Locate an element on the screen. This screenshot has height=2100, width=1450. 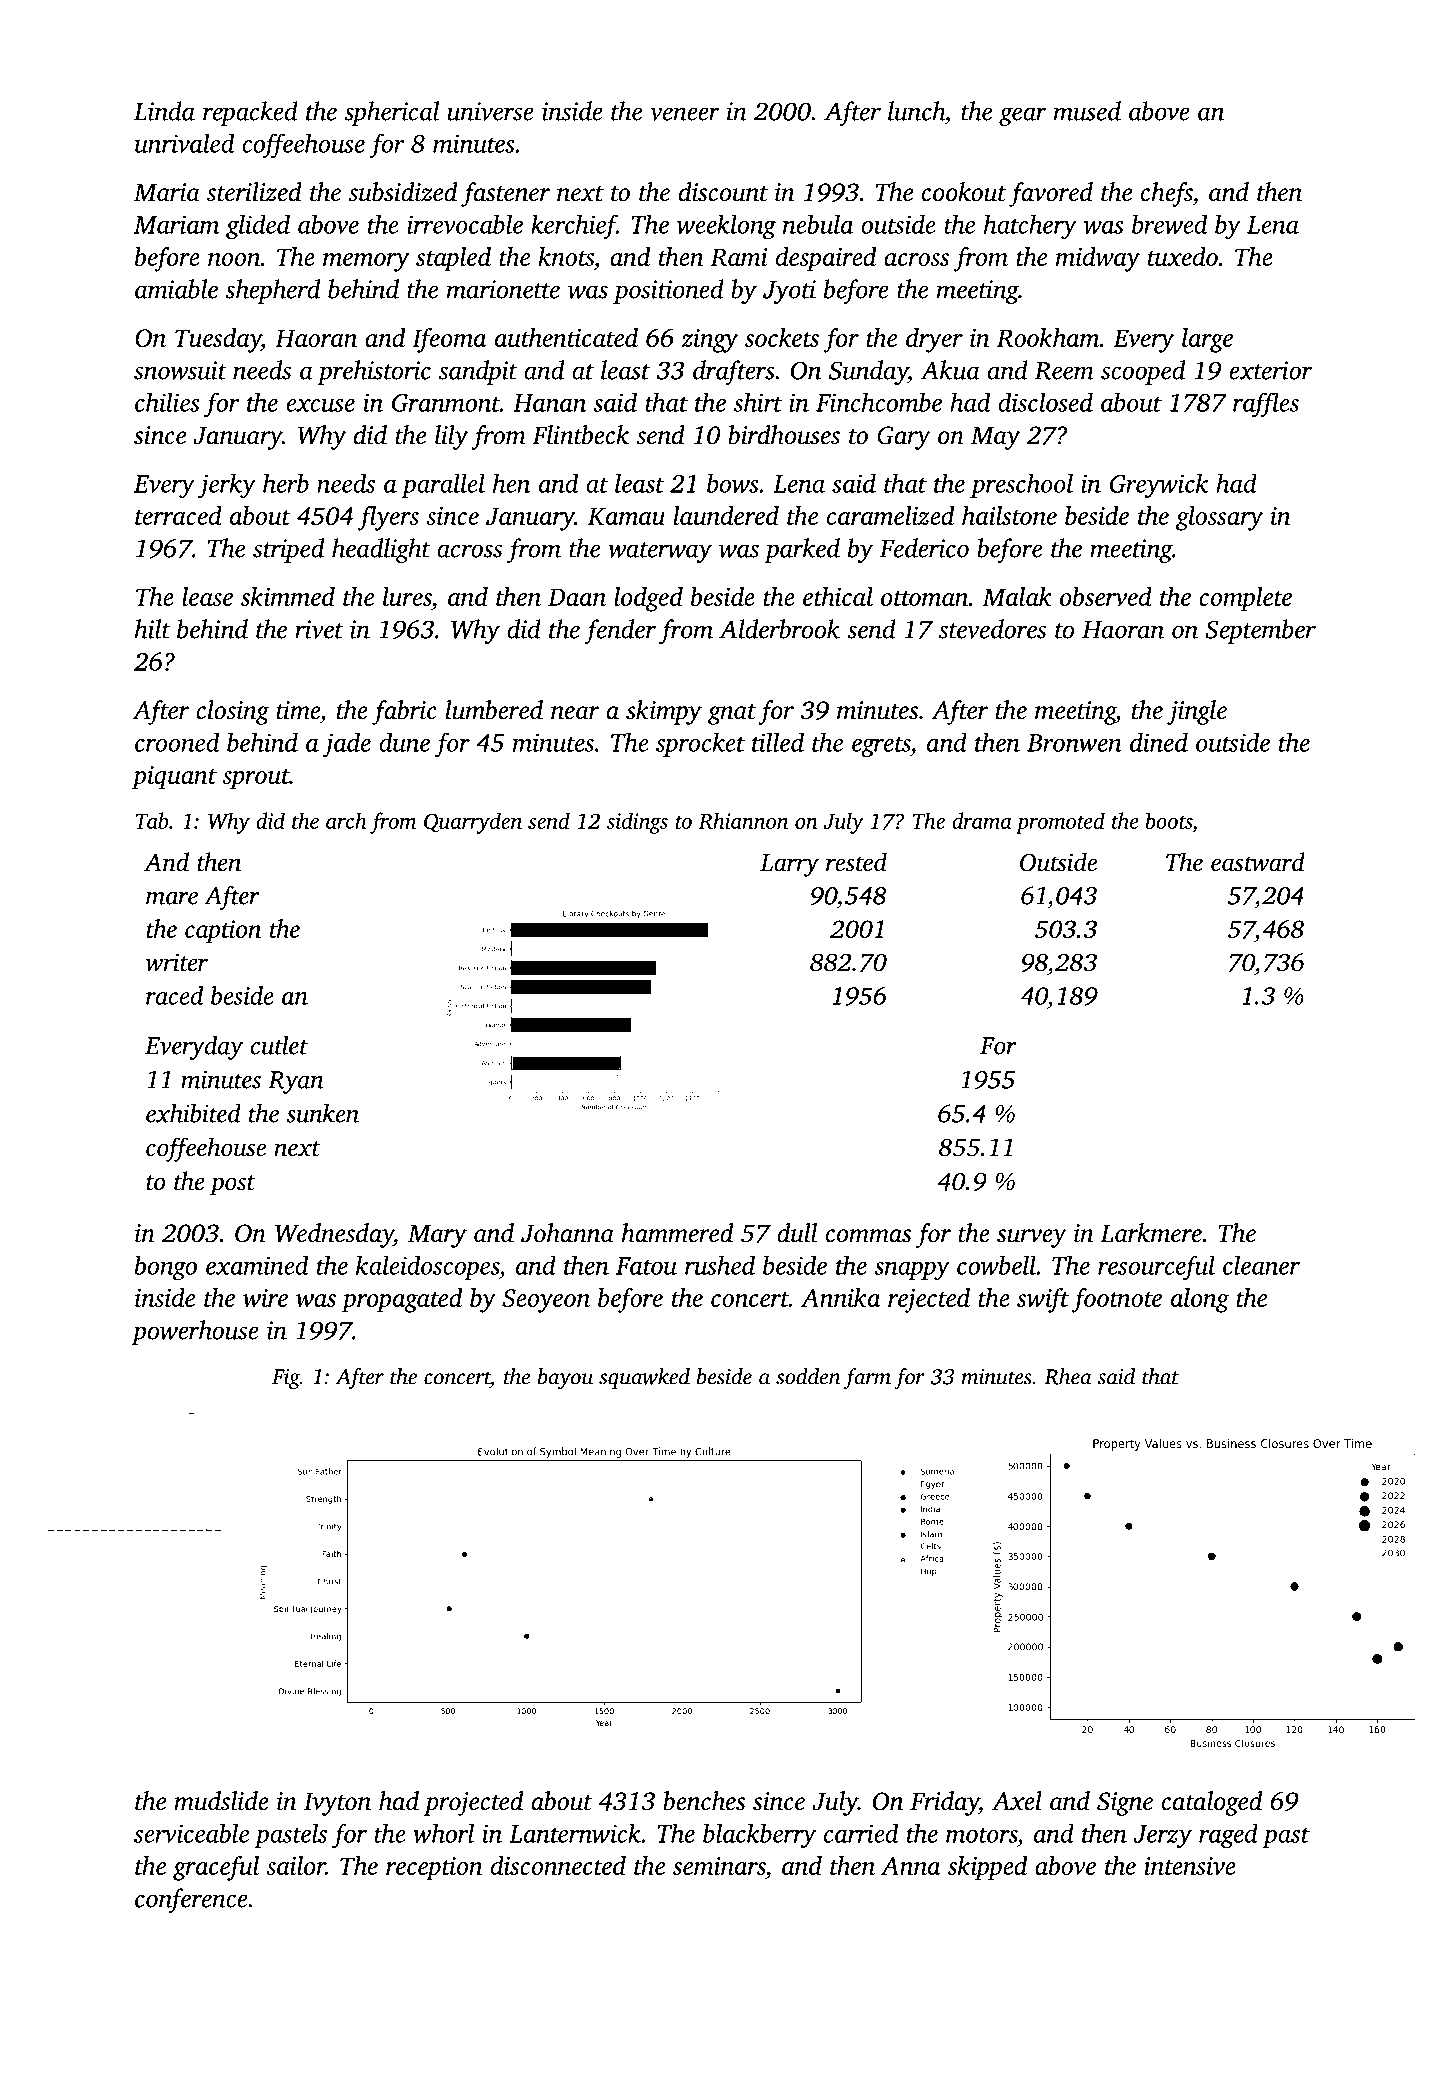
veneer is located at coordinates (685, 114).
